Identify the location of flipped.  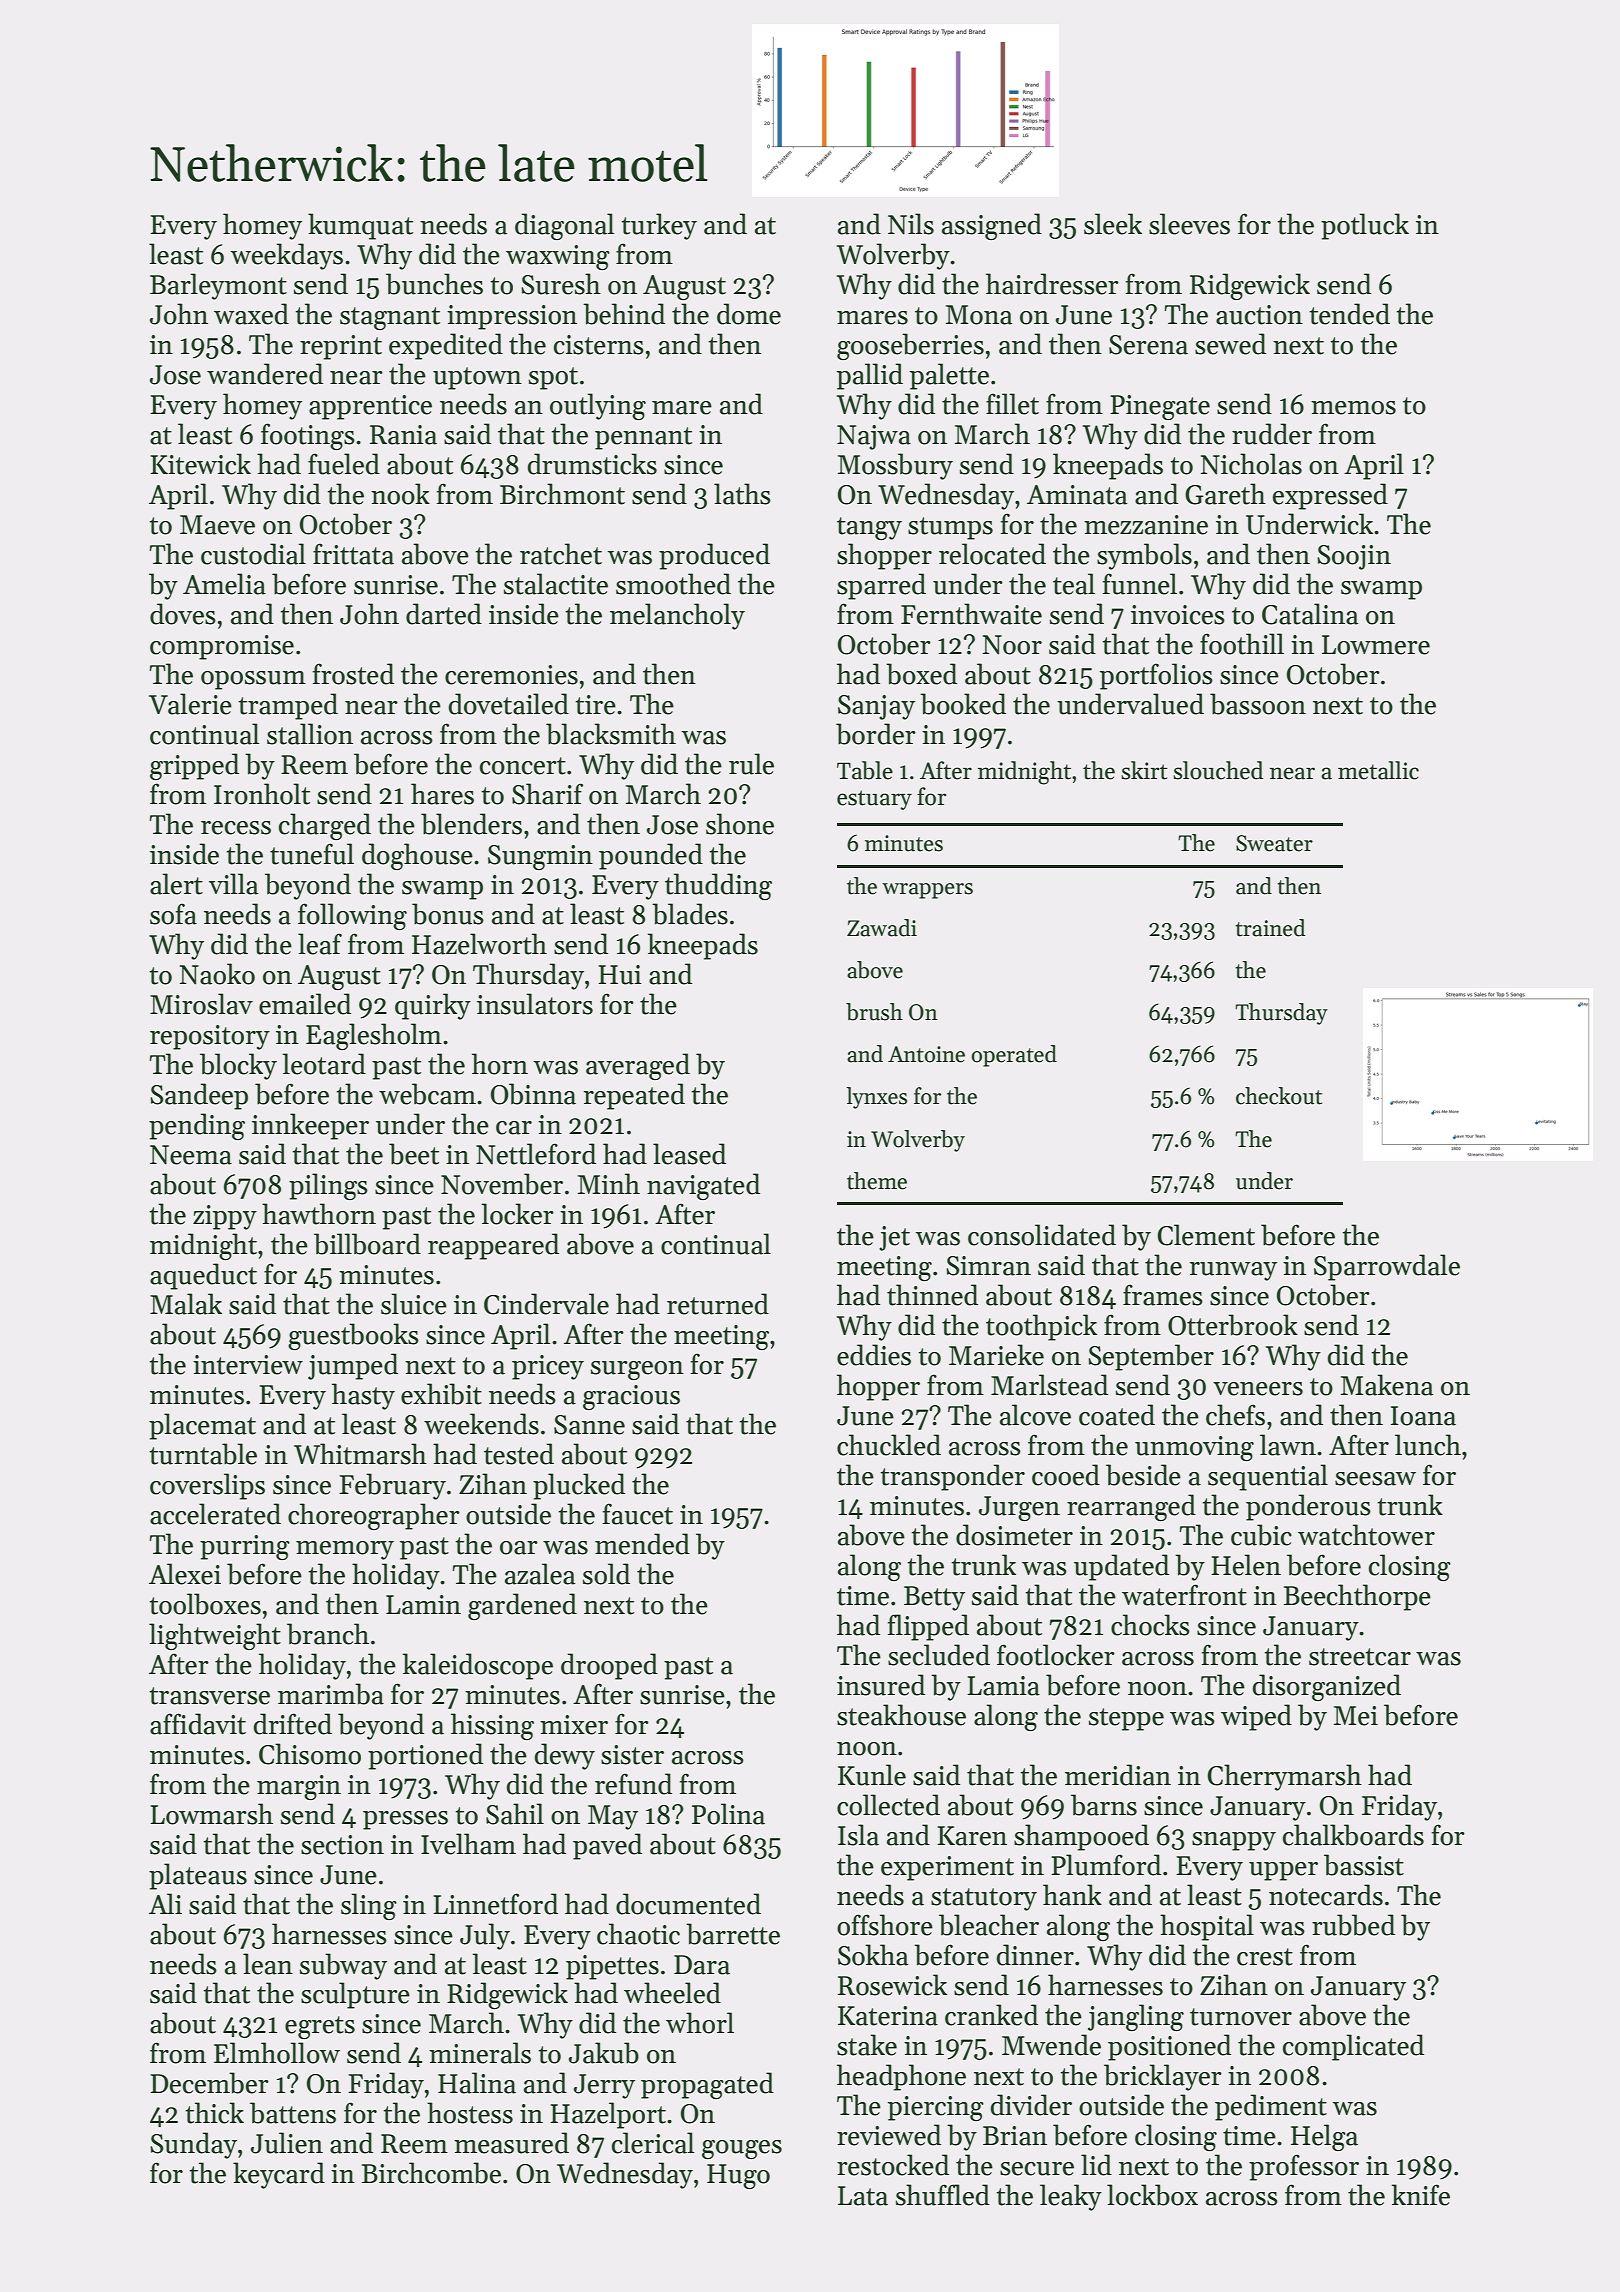
(928, 1627).
